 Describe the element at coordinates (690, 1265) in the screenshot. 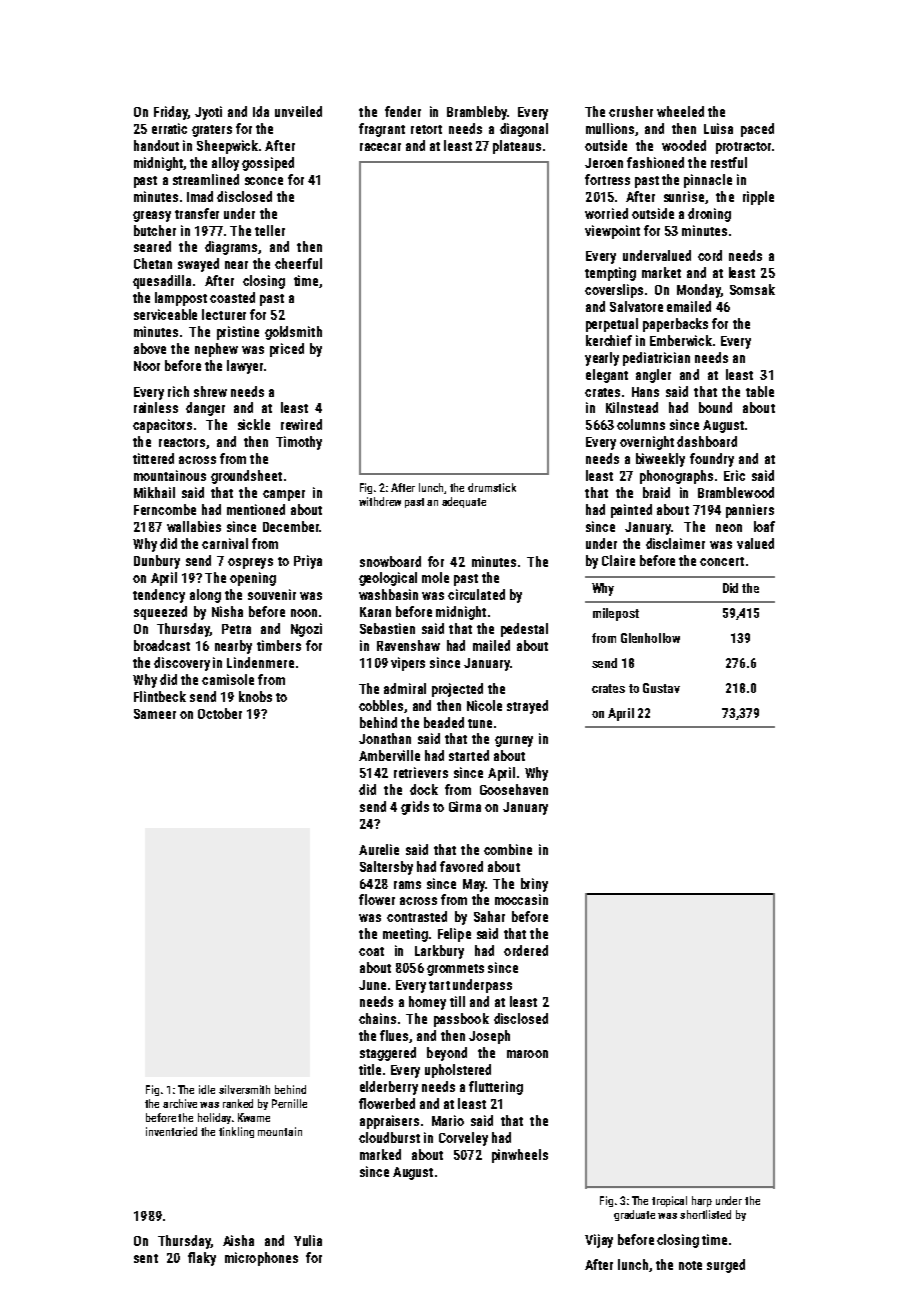

I see `note` at that location.
